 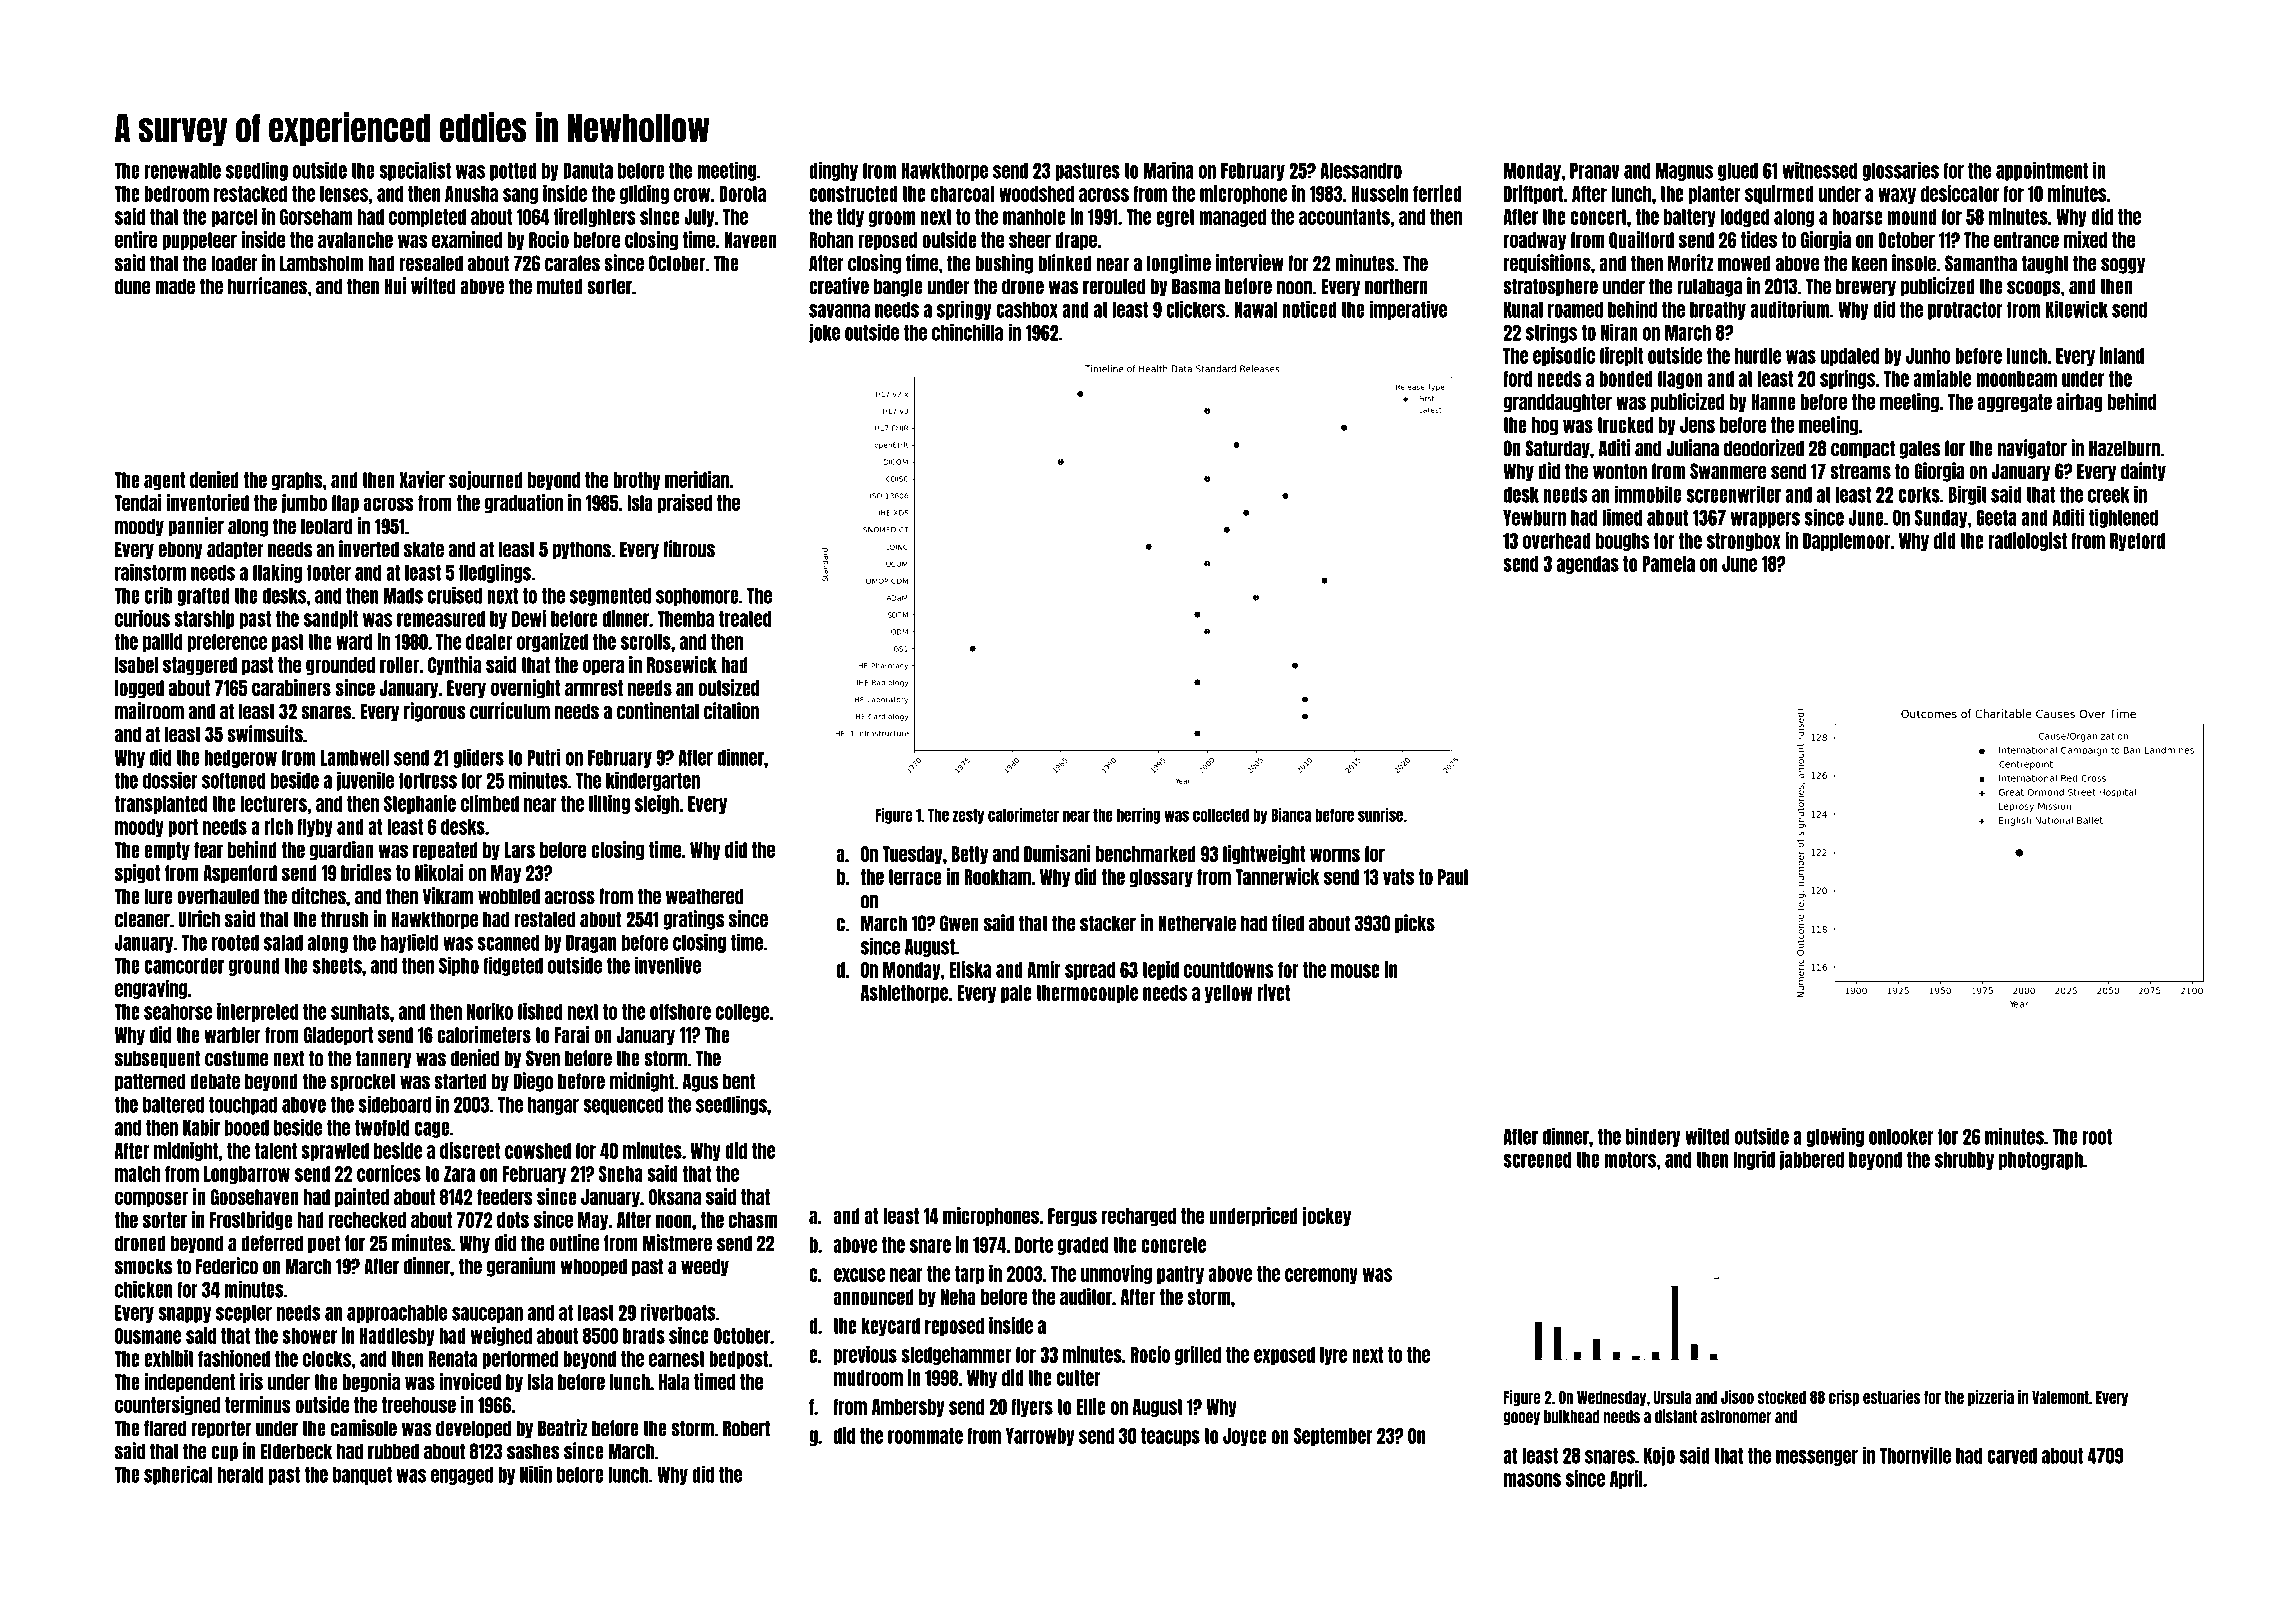 I want to click on made, so click(x=175, y=286).
